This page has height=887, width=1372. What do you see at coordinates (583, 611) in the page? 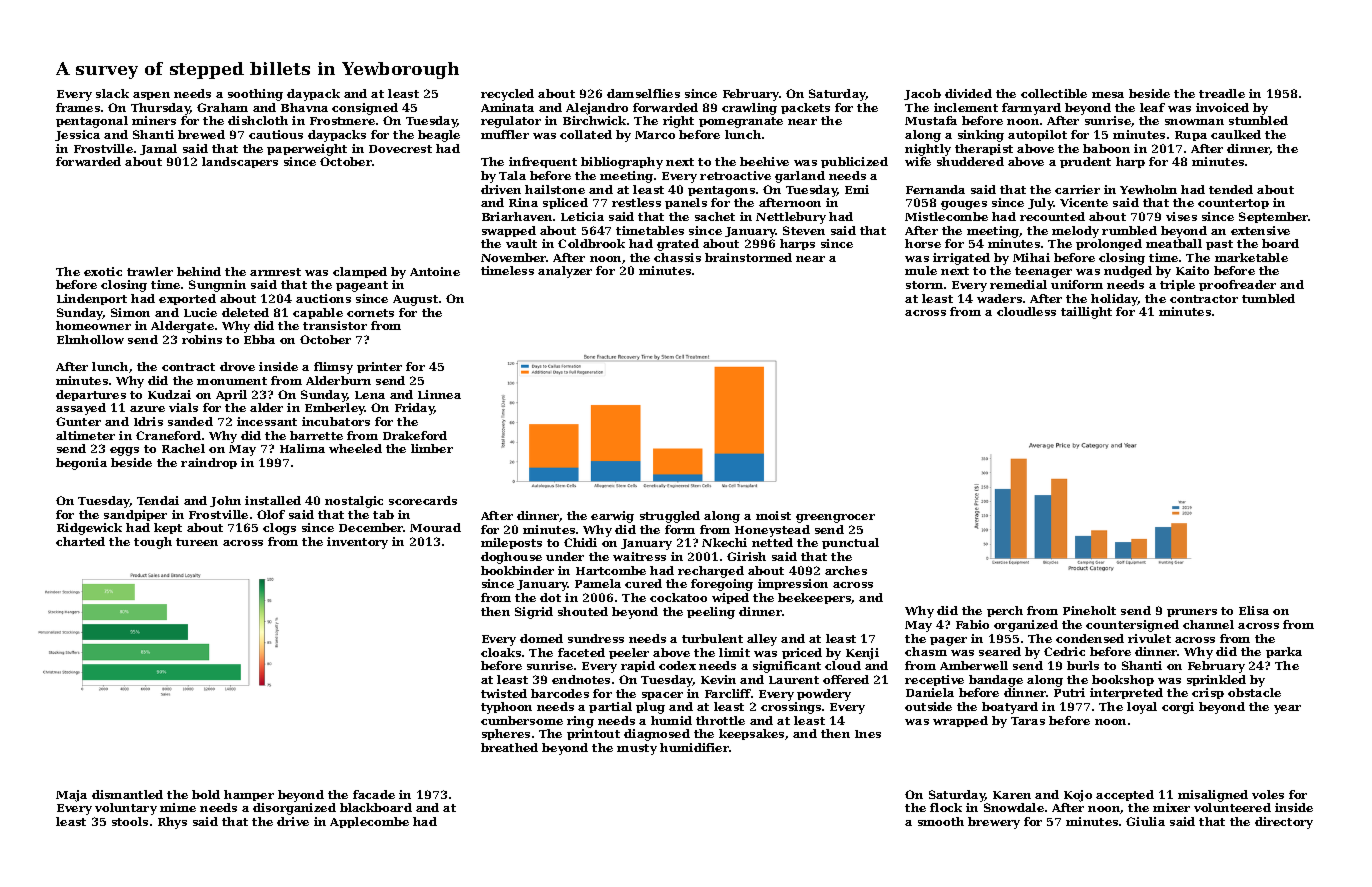
I see `shouted` at bounding box center [583, 611].
